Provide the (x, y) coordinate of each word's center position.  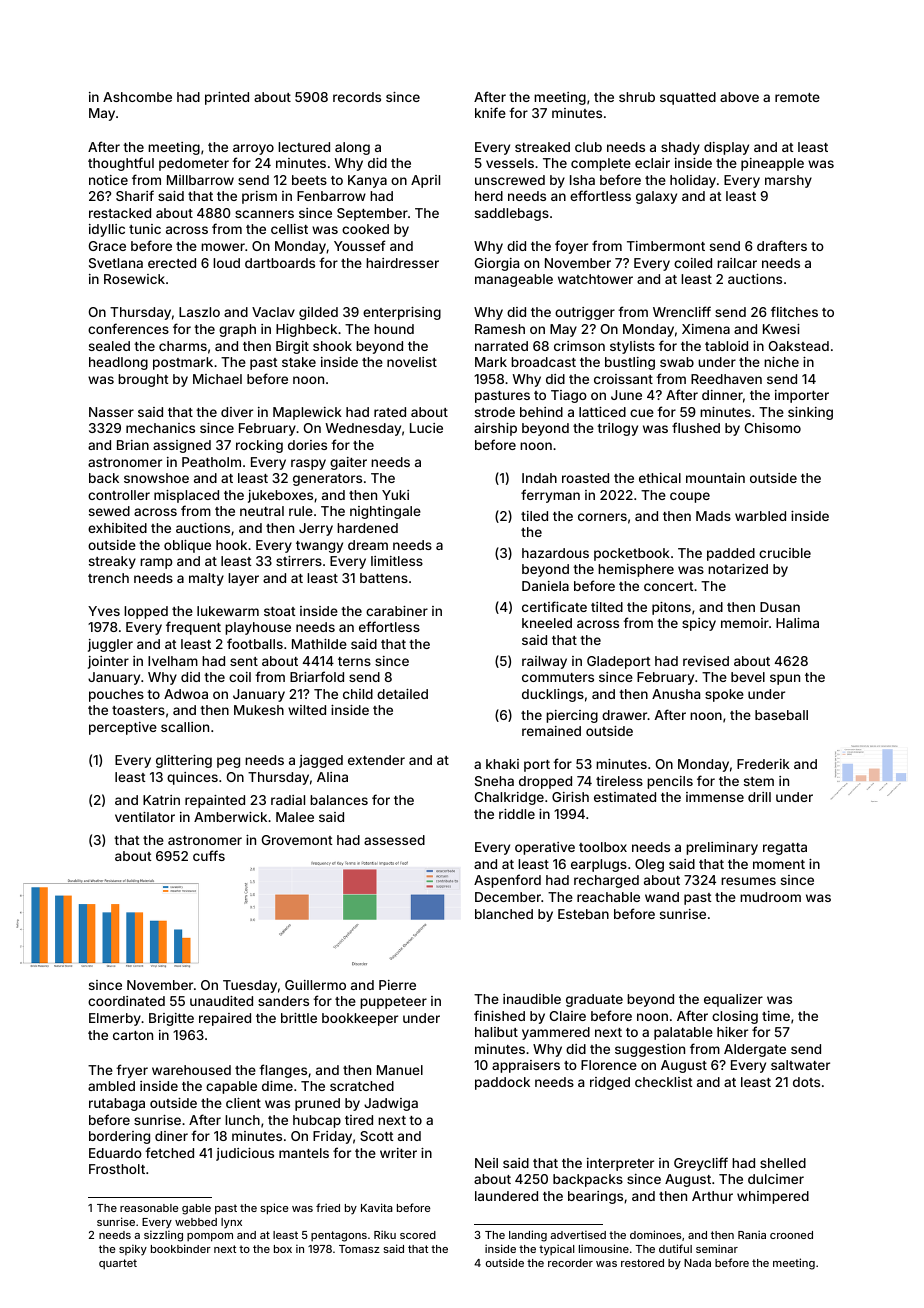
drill (759, 797)
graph (237, 330)
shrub (637, 97)
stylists (632, 347)
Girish (570, 797)
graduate (594, 1000)
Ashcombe (137, 97)
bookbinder (181, 1248)
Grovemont (297, 840)
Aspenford (507, 881)
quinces (192, 778)
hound (394, 329)
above (739, 97)
